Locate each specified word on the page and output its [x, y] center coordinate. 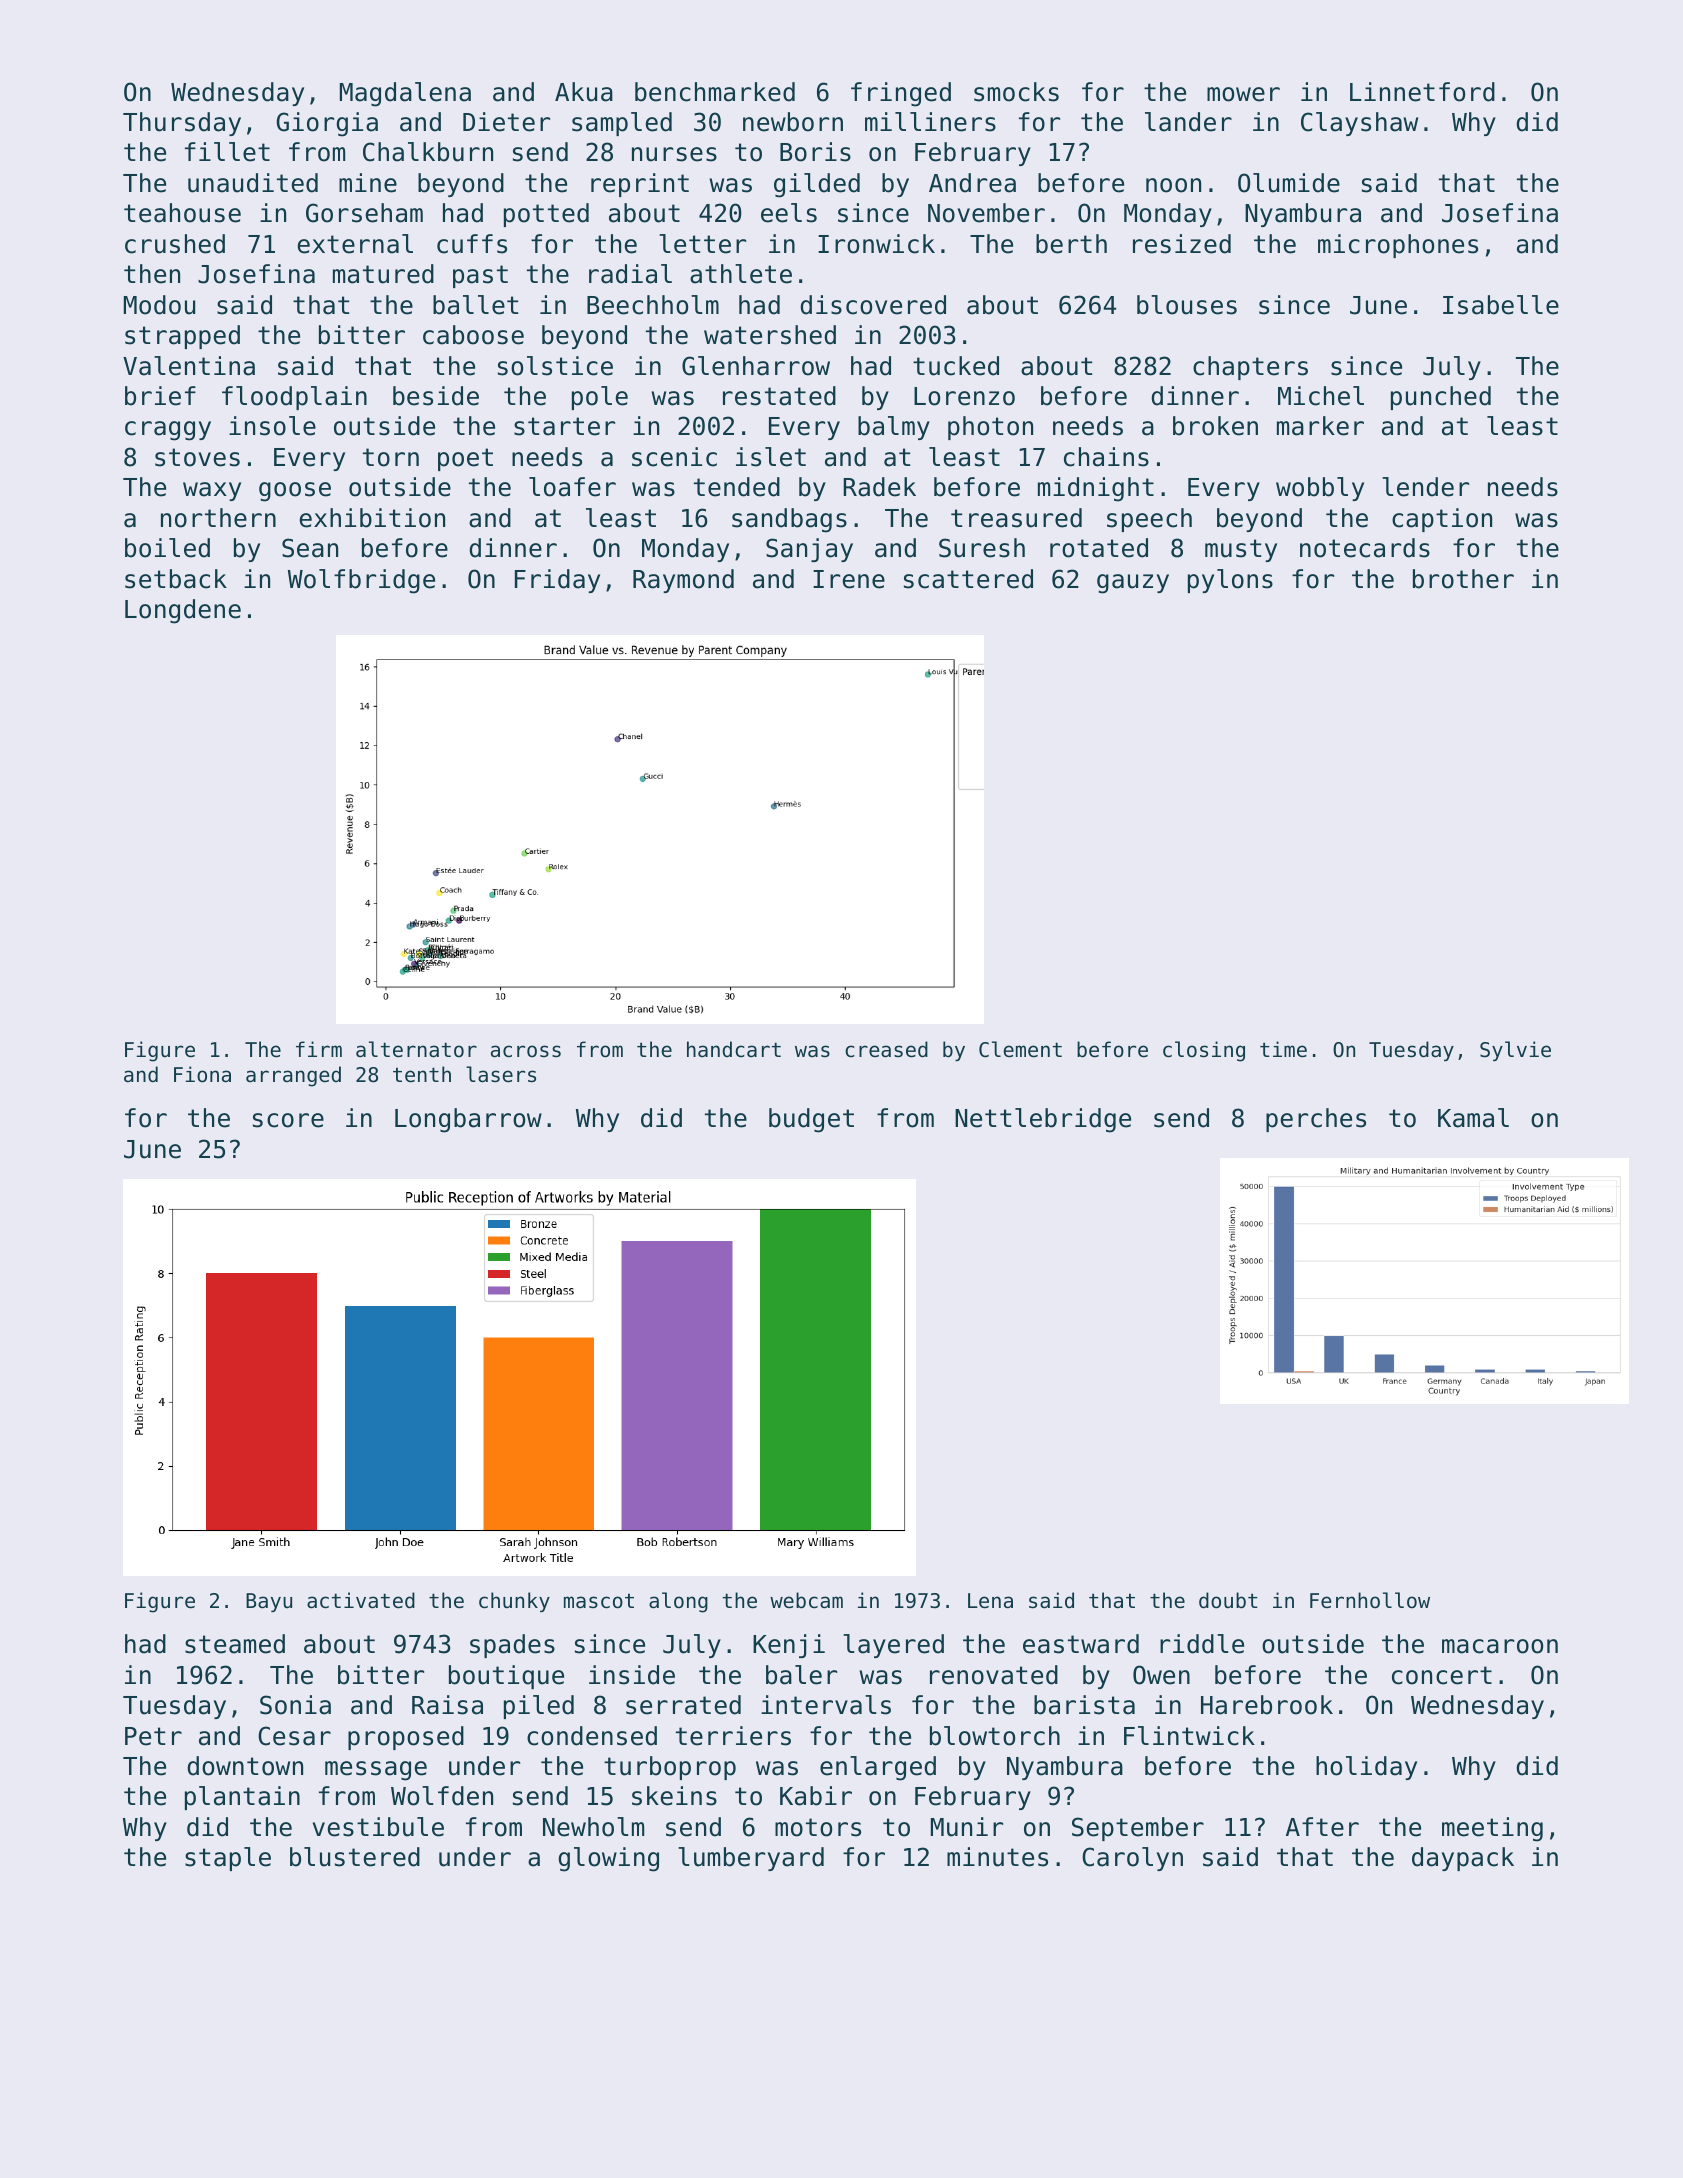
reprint [640, 185]
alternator [416, 1049]
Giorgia [327, 124]
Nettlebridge [1043, 1120]
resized [1182, 244]
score [288, 1120]
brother [1463, 579]
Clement [1020, 1049]
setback [176, 579]
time [1283, 1049]
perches [1316, 1120]
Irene [849, 579]
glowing [609, 1859]
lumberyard [751, 1859]
